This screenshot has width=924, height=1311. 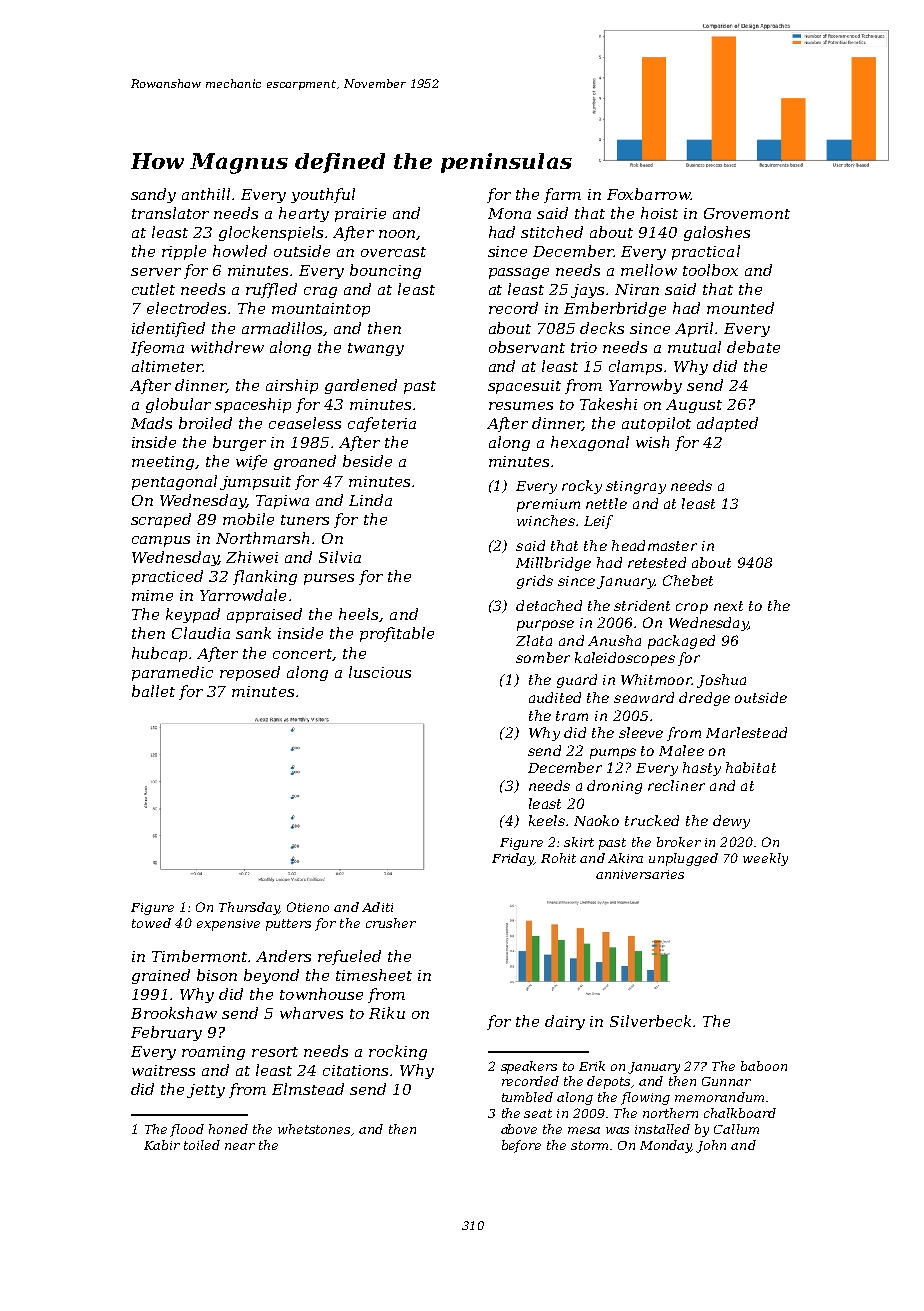 What do you see at coordinates (162, 1145) in the screenshot?
I see `Kabir` at bounding box center [162, 1145].
